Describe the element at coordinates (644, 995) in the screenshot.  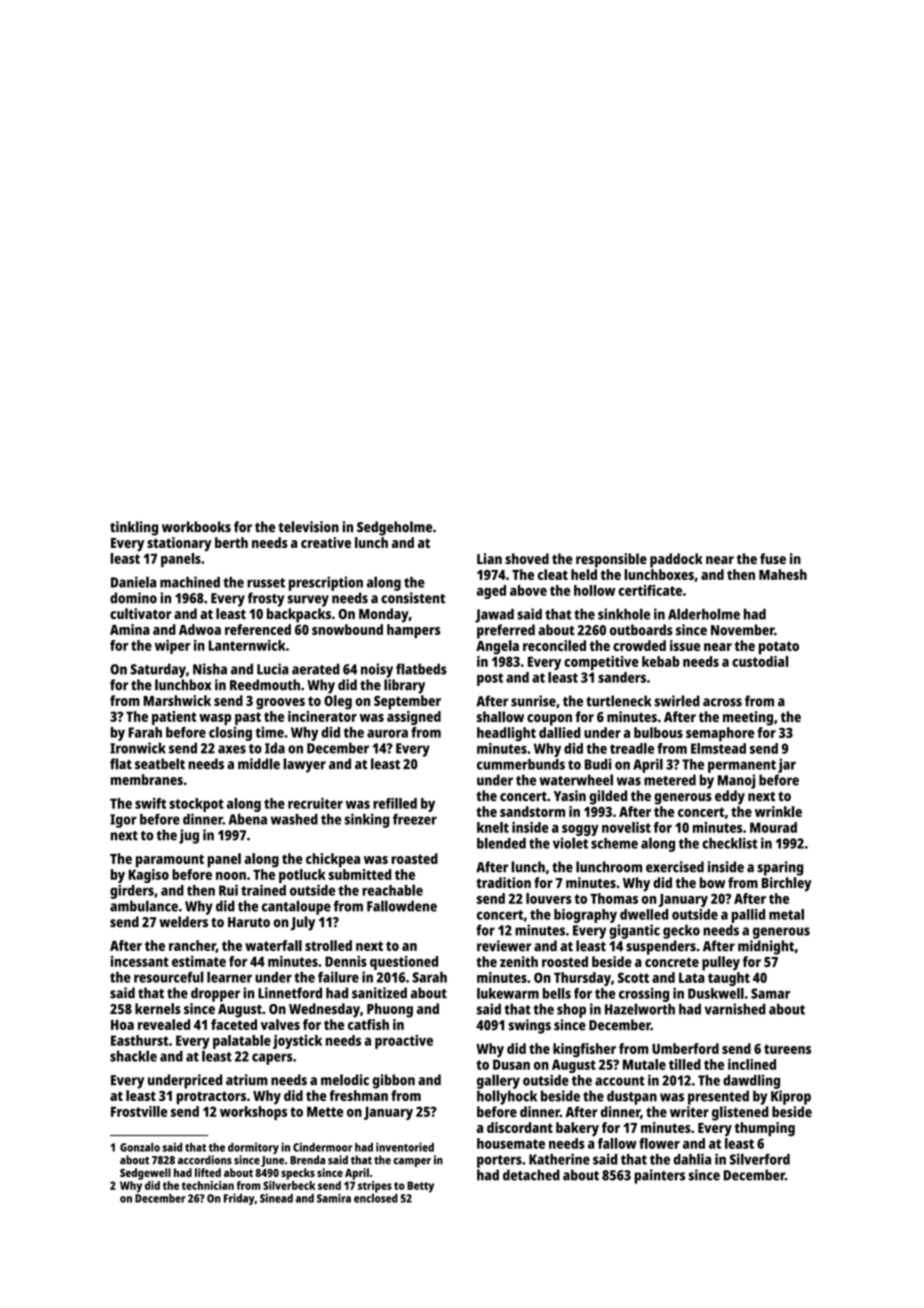
I see `crossing` at that location.
